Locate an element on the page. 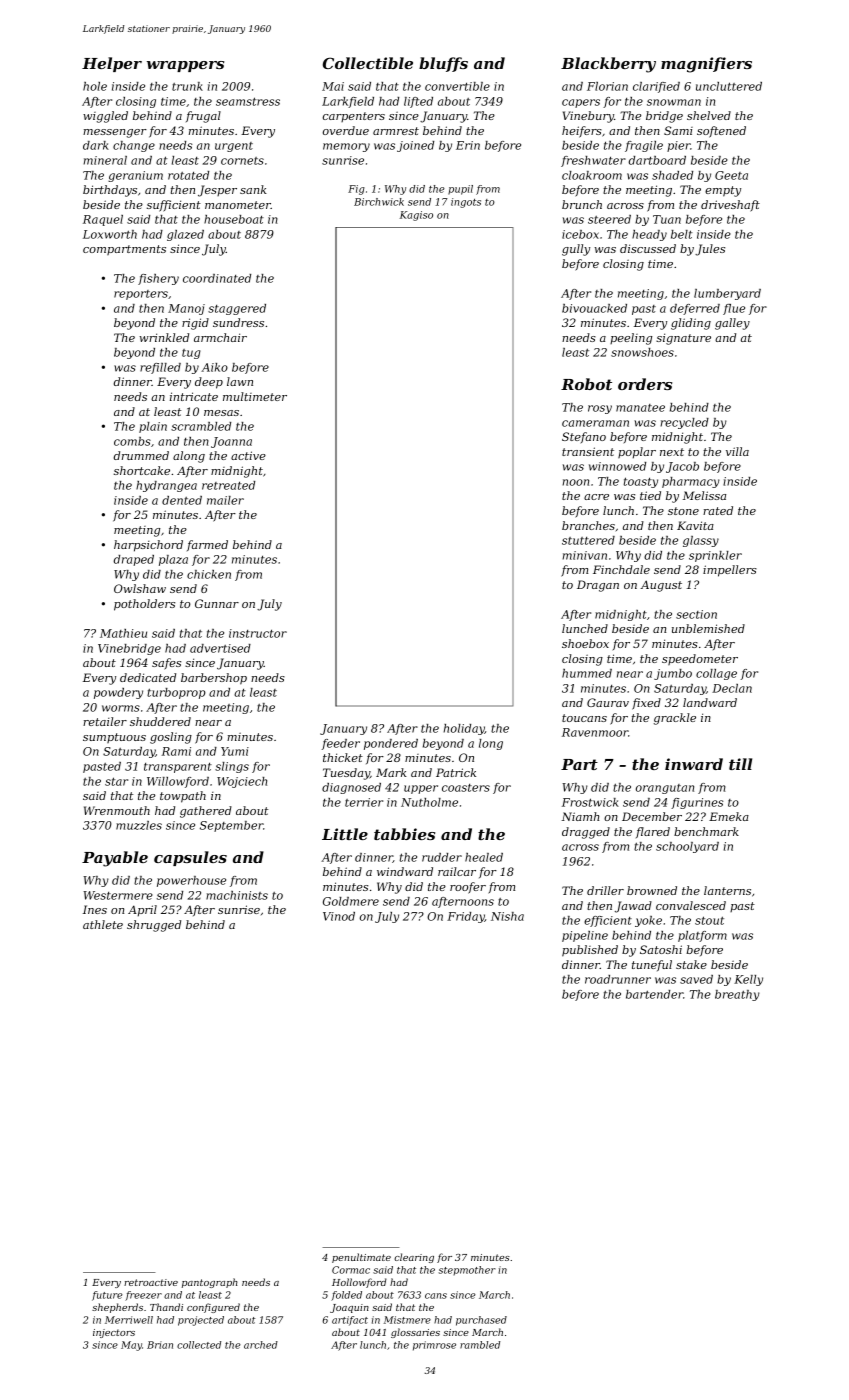  rated is located at coordinates (718, 510).
